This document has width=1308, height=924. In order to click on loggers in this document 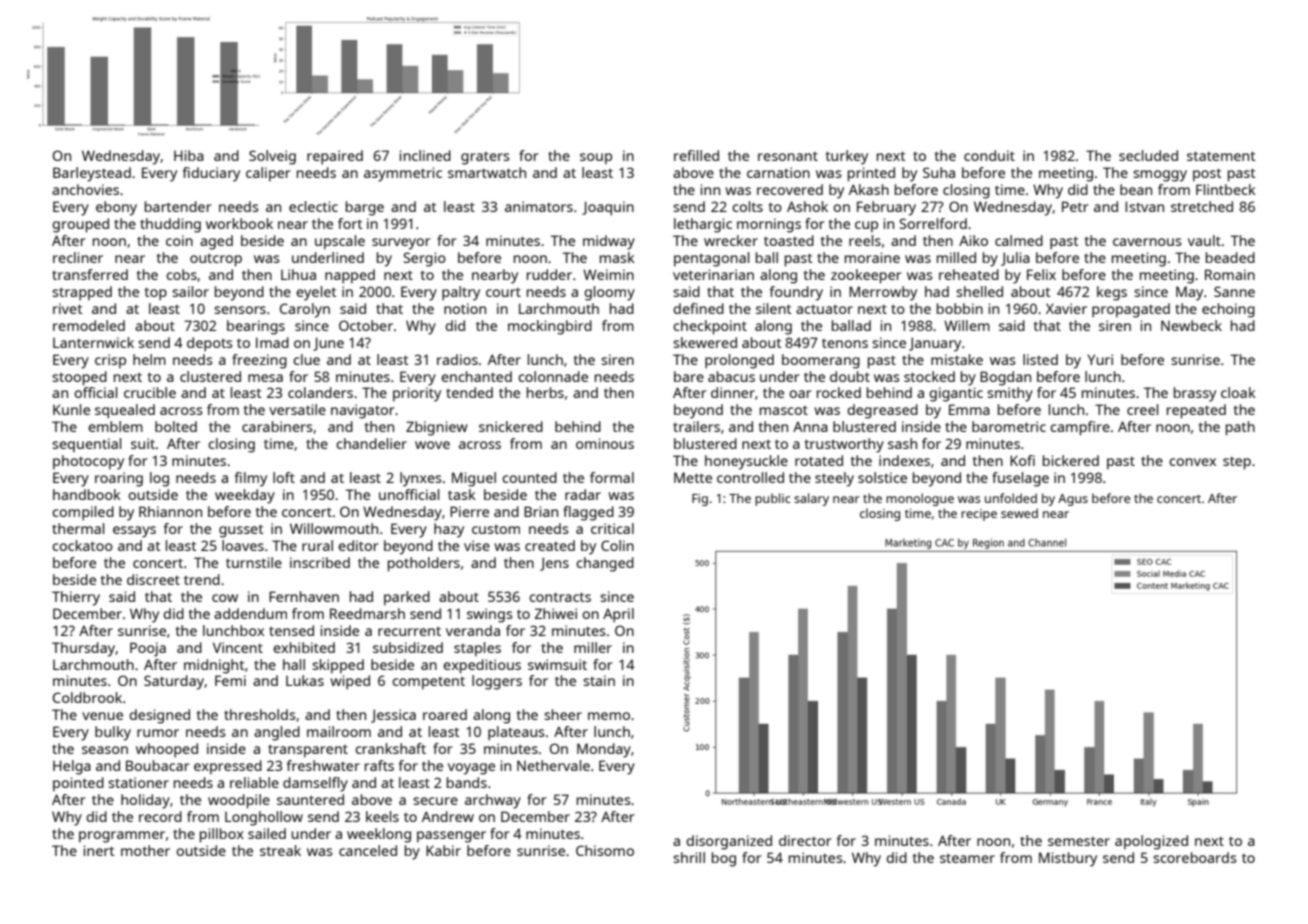, I will do `click(497, 682)`.
